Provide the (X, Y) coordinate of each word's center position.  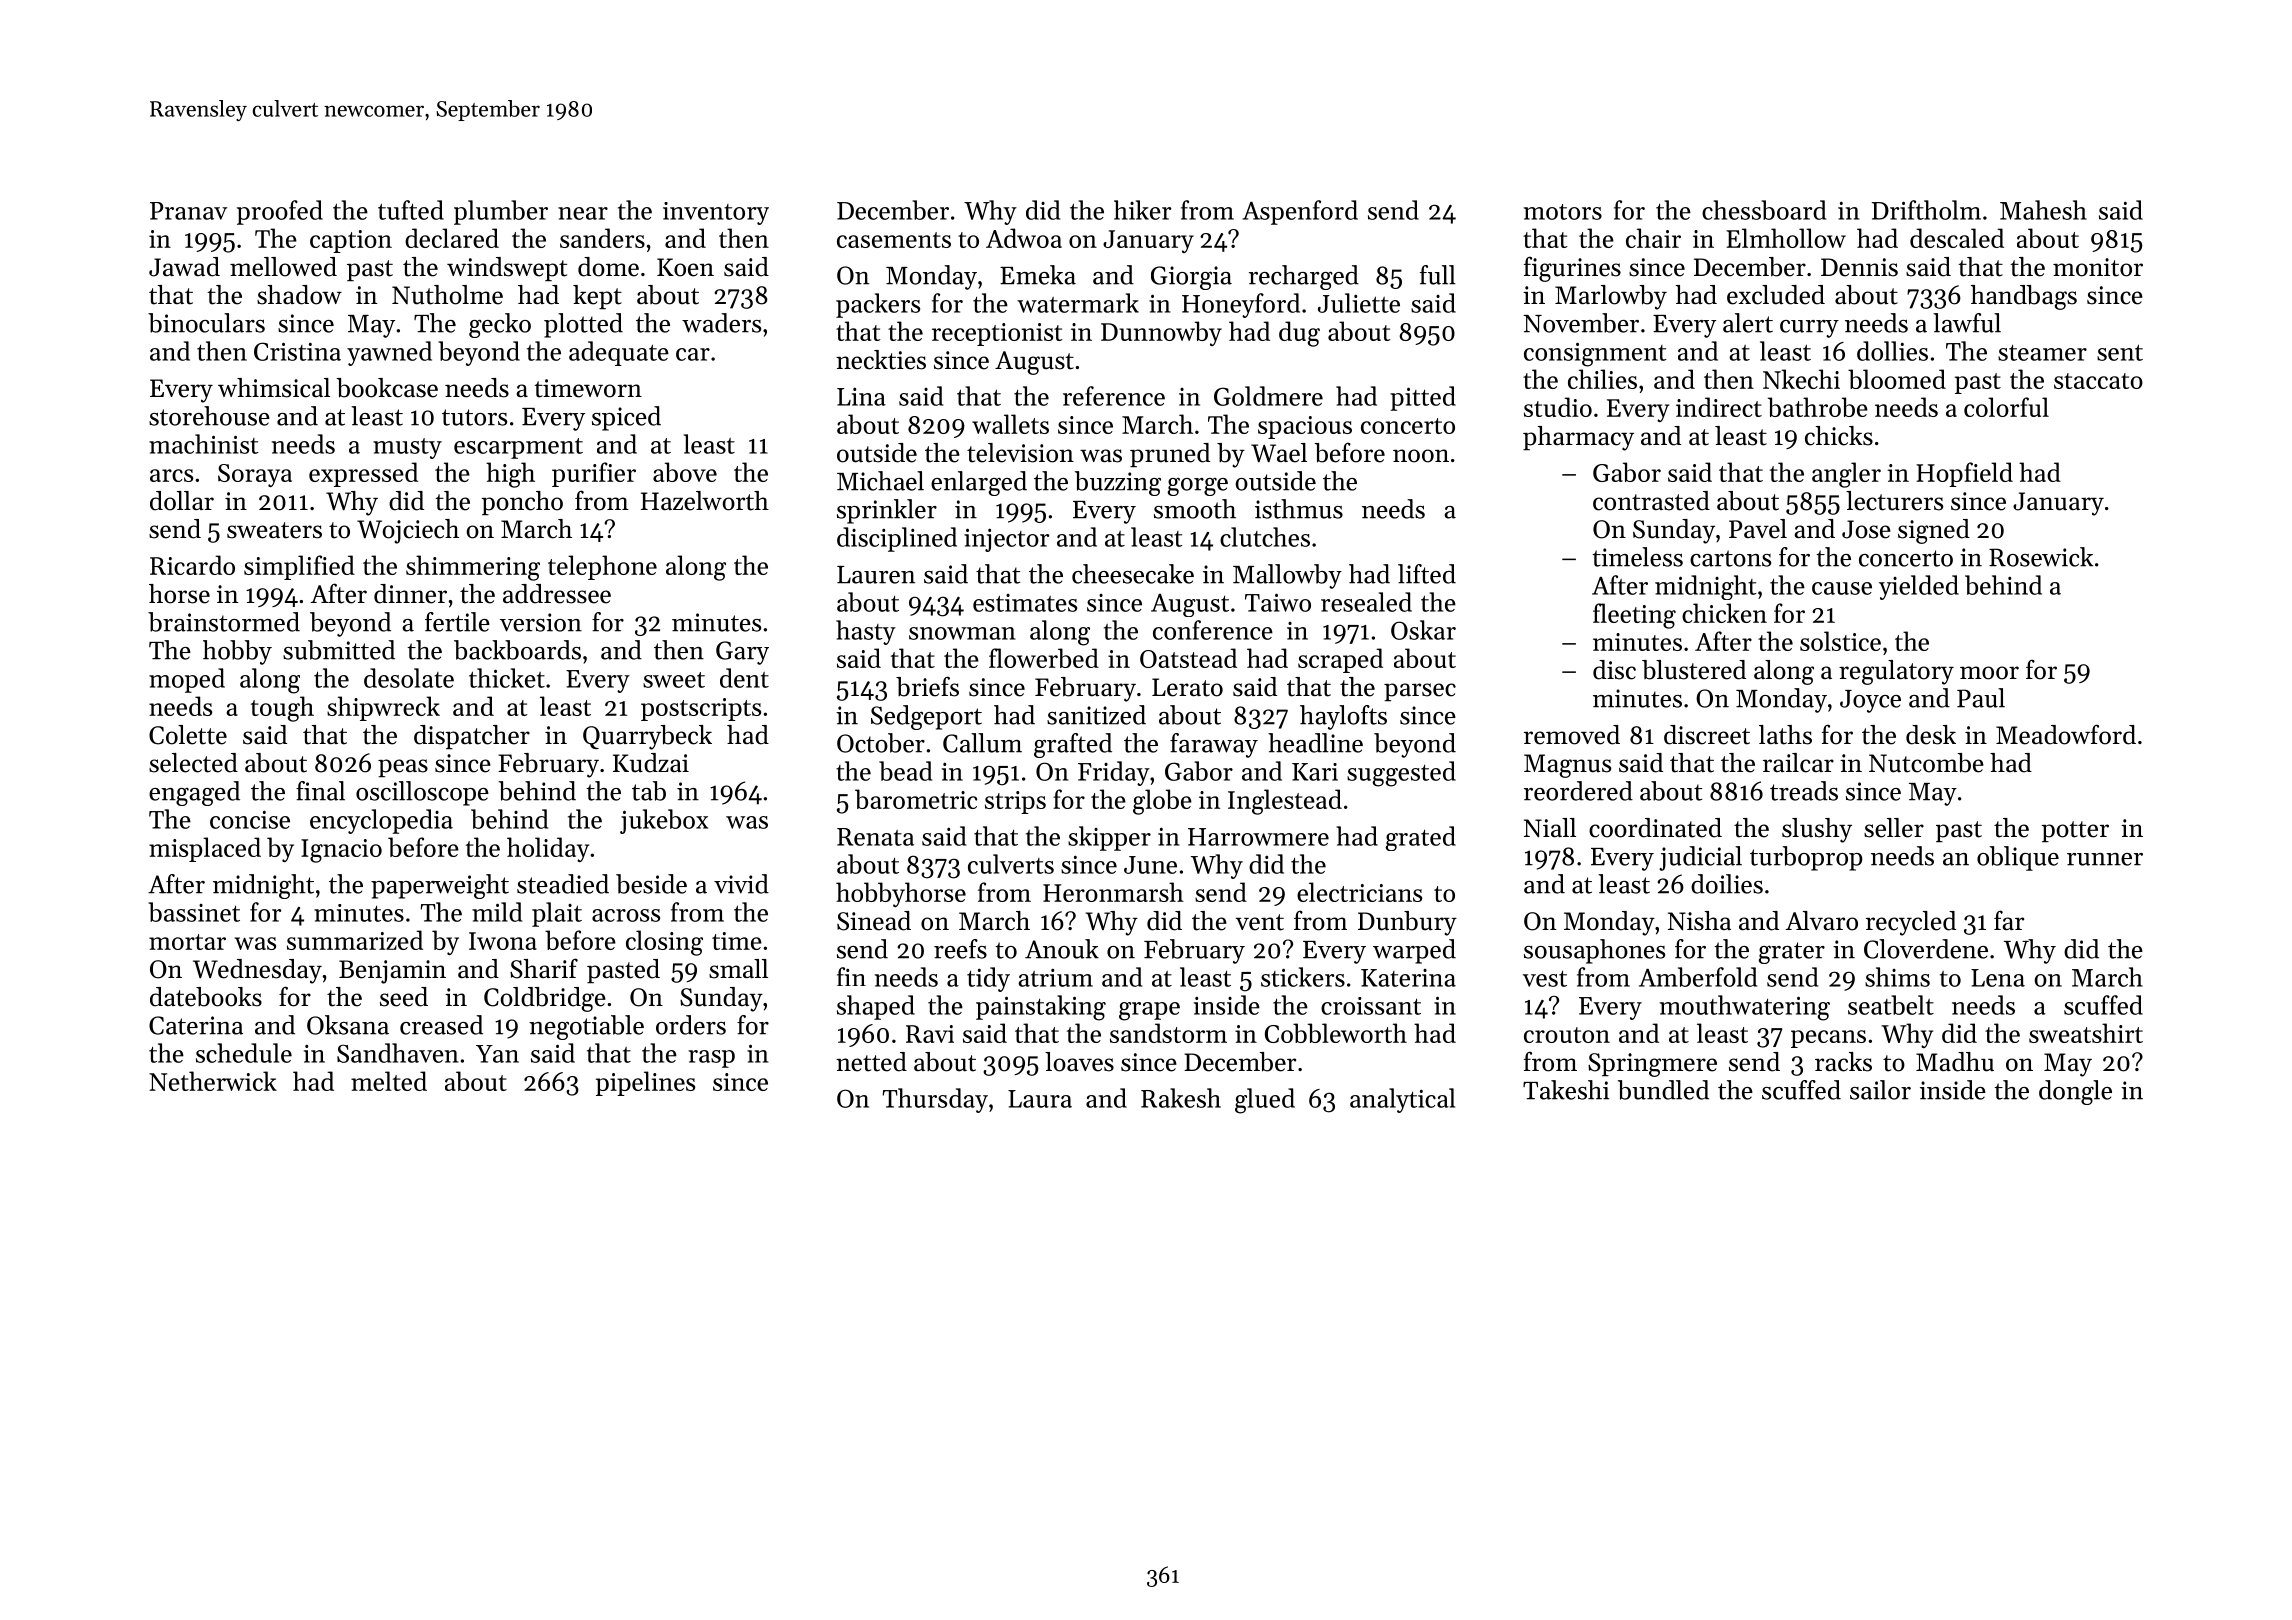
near (583, 213)
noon (1421, 456)
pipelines (645, 1083)
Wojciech (408, 531)
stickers (1303, 977)
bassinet (194, 912)
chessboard (1764, 210)
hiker (1142, 210)
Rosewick (2041, 557)
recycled (1911, 923)
